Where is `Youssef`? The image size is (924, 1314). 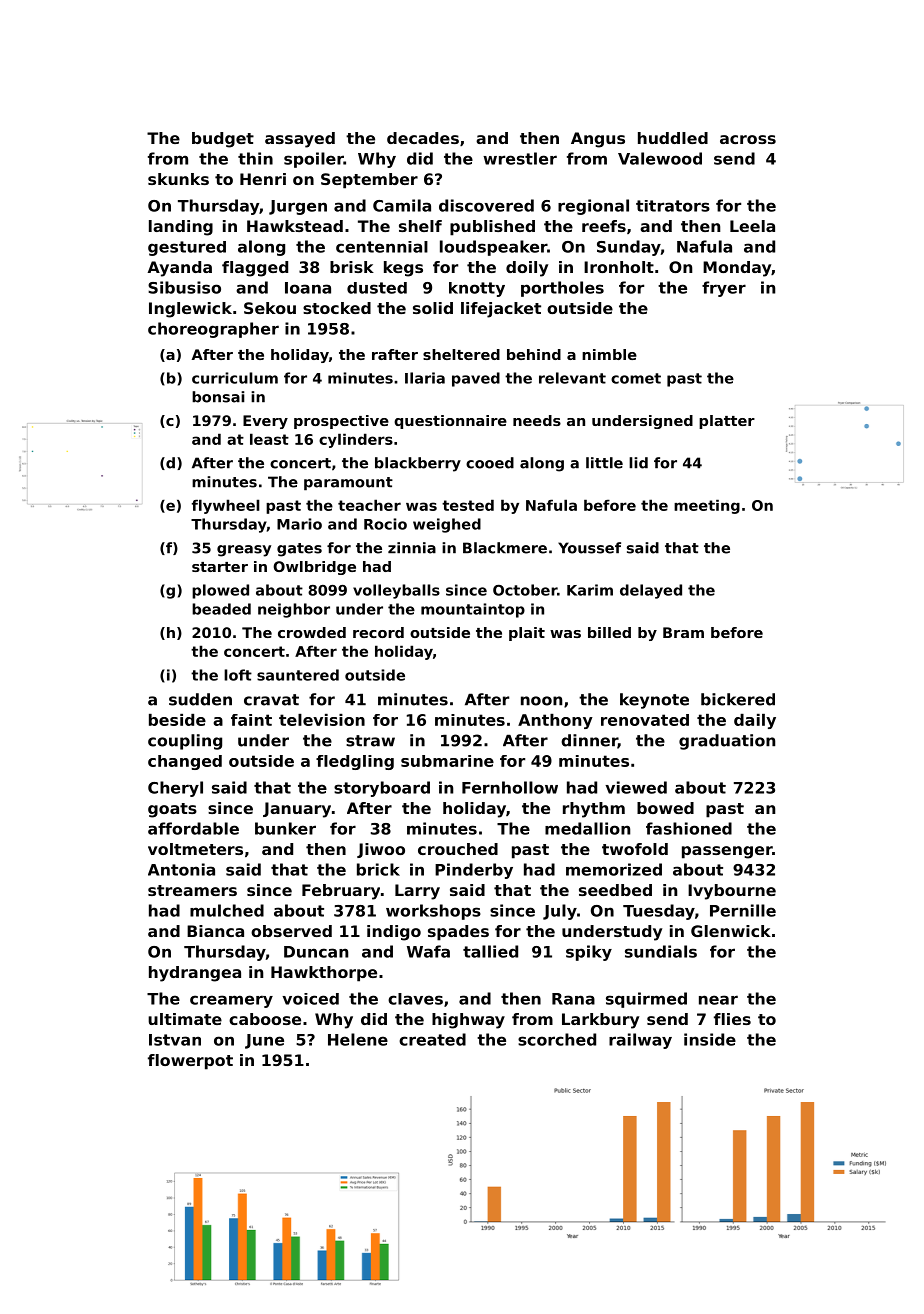 Youssef is located at coordinates (589, 548).
